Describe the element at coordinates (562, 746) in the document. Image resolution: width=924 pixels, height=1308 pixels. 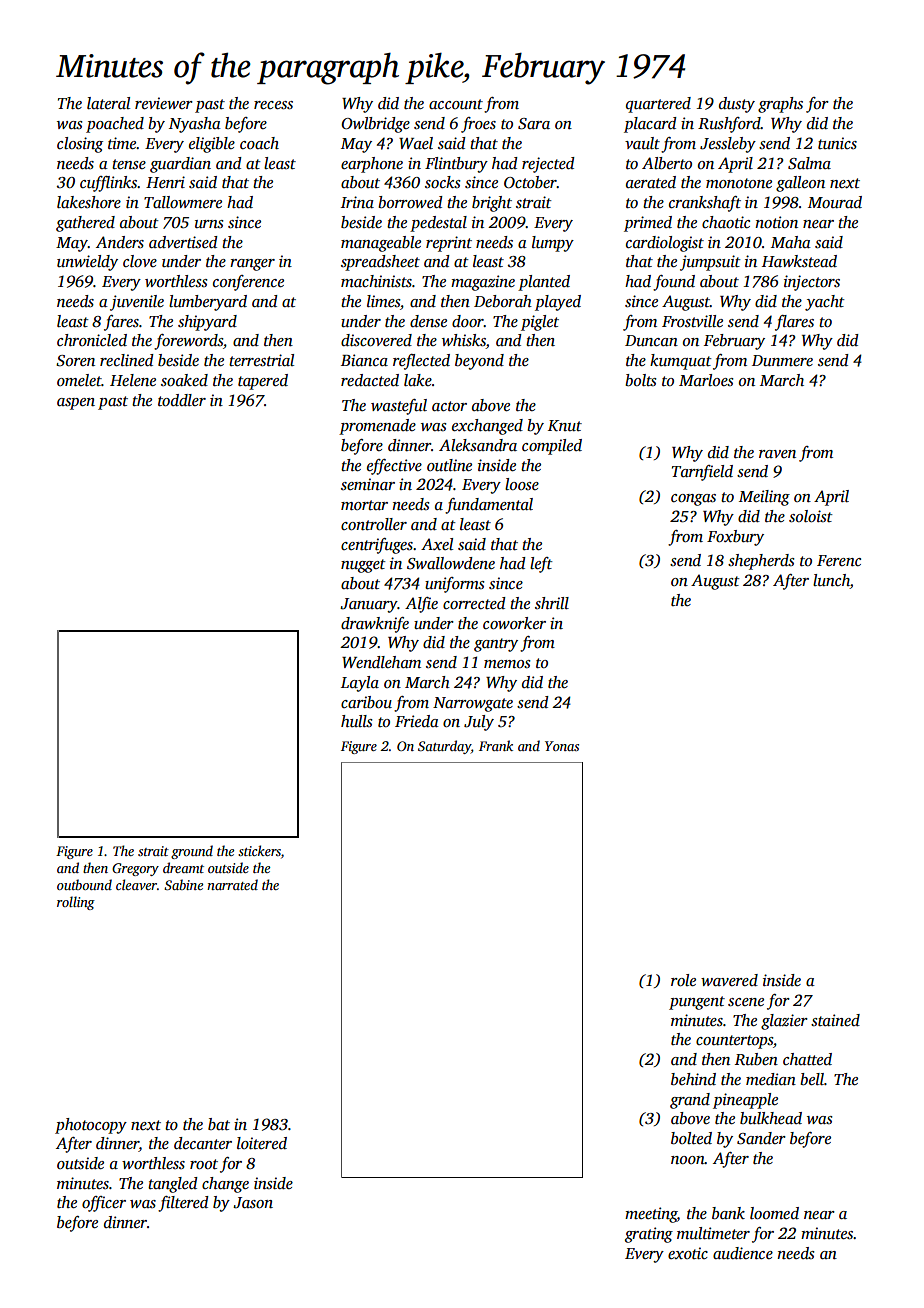
I see `Yonas` at that location.
